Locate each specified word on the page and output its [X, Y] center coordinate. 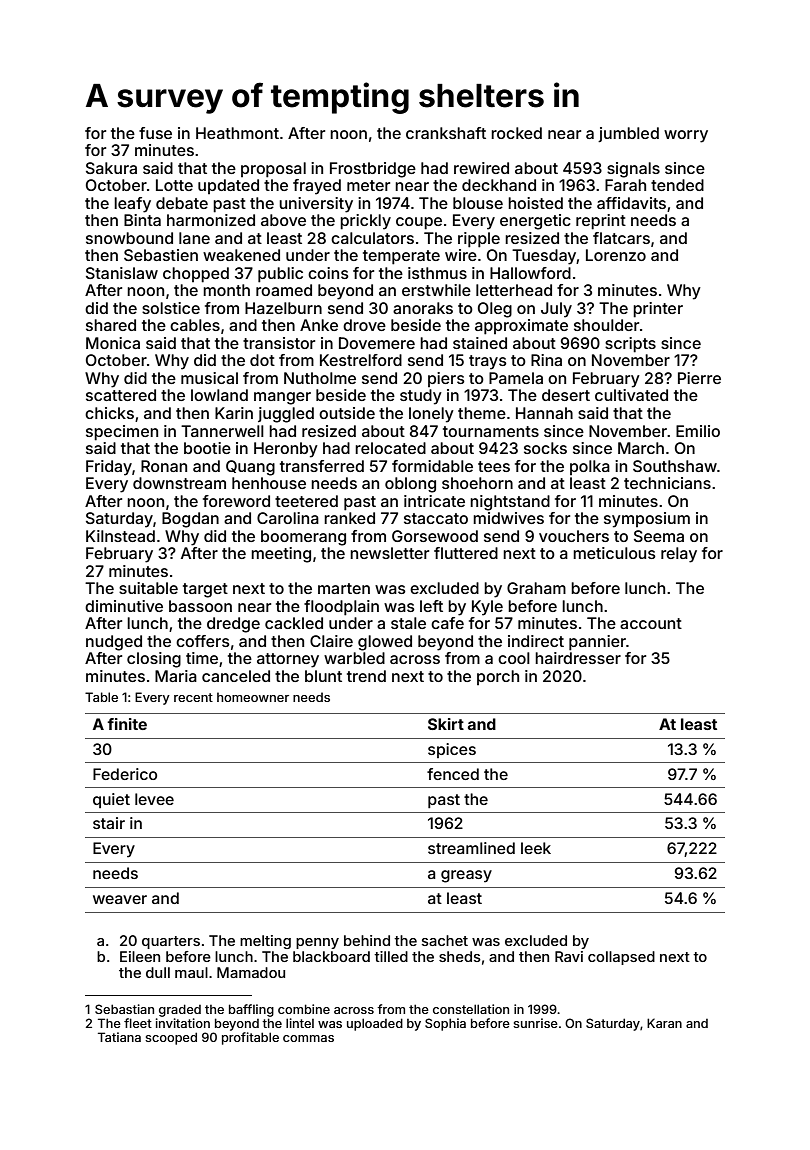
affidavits [631, 203]
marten [344, 588]
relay [679, 555]
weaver [120, 899]
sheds [460, 956]
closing [154, 660]
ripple [479, 240]
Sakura [111, 168]
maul [191, 972]
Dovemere [377, 343]
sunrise [535, 1023]
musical [209, 378]
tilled [391, 956]
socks [545, 448]
